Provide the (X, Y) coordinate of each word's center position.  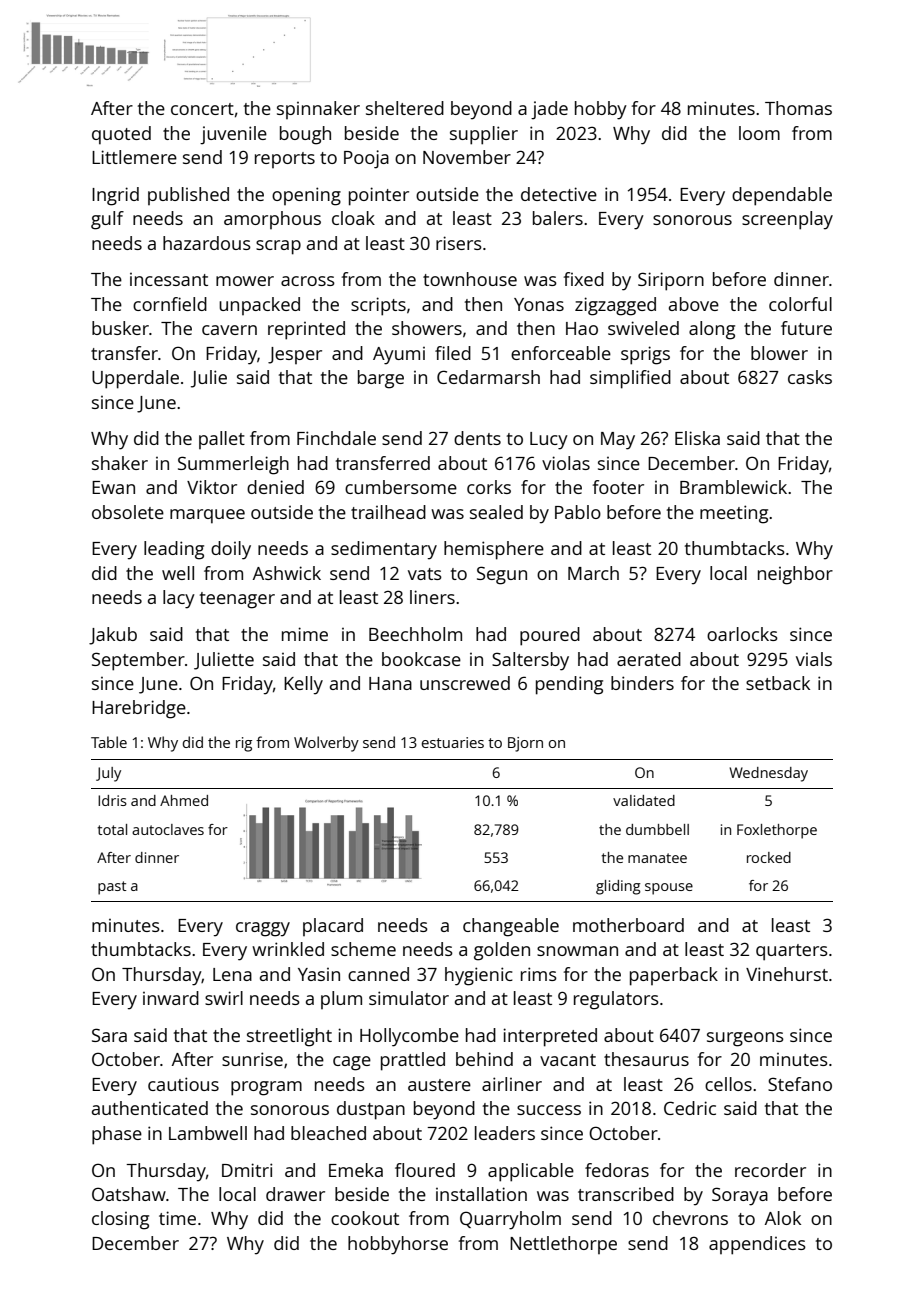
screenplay (787, 220)
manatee (657, 858)
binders (642, 683)
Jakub (113, 636)
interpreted (550, 1037)
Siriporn (671, 281)
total (112, 829)
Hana (390, 683)
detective (559, 194)
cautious (183, 1084)
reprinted (306, 330)
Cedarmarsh (488, 377)
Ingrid (115, 196)
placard (333, 927)
